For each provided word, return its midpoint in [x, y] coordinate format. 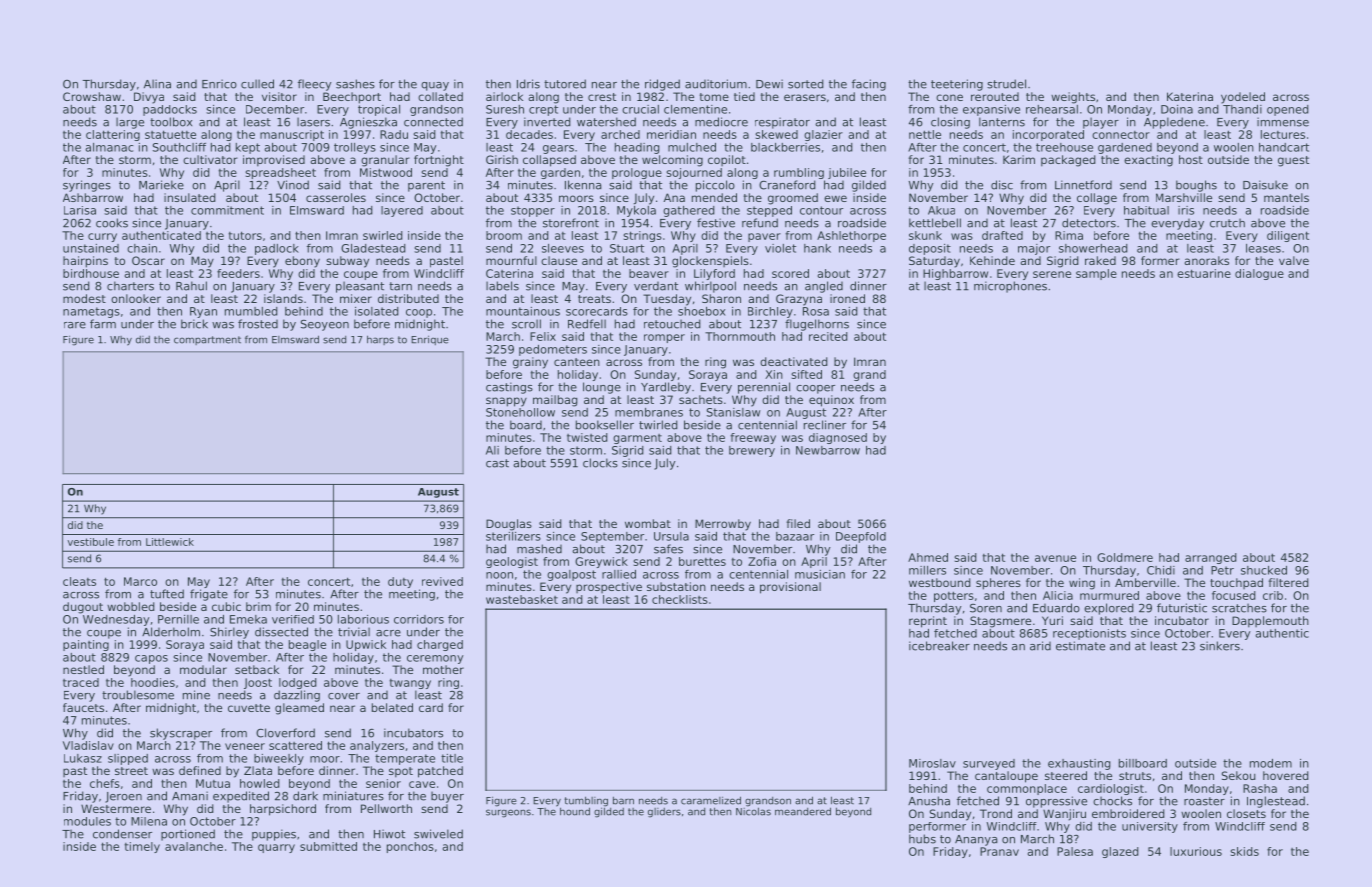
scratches [1239, 608]
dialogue [1259, 274]
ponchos [410, 847]
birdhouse [91, 273]
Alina [157, 84]
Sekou [1238, 775]
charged [440, 645]
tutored [565, 84]
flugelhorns [817, 325]
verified [293, 619]
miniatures [353, 796]
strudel [1006, 84]
